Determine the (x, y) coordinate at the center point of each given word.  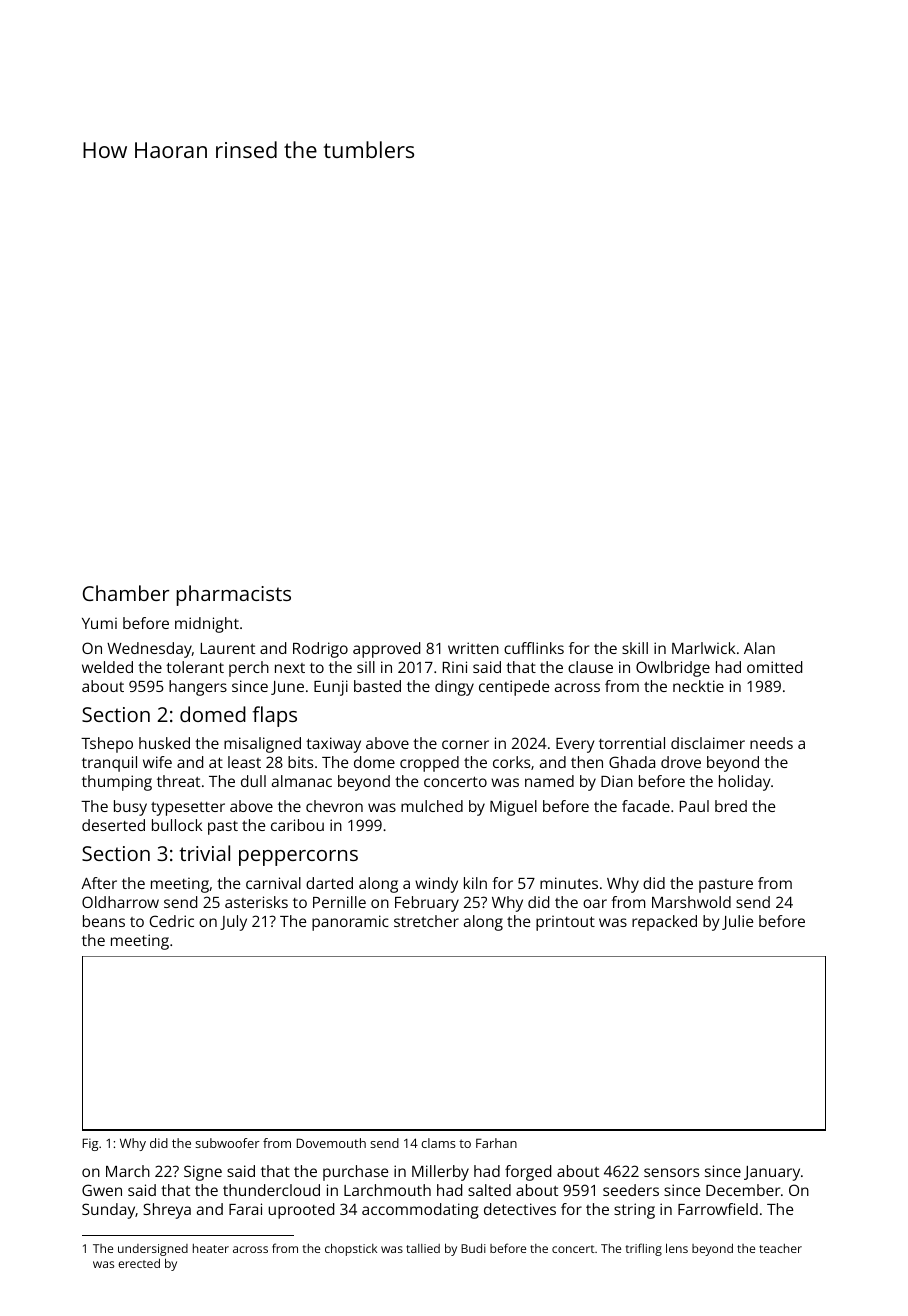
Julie (737, 922)
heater (211, 1248)
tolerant (195, 667)
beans (104, 921)
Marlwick (703, 648)
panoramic (350, 923)
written (473, 648)
